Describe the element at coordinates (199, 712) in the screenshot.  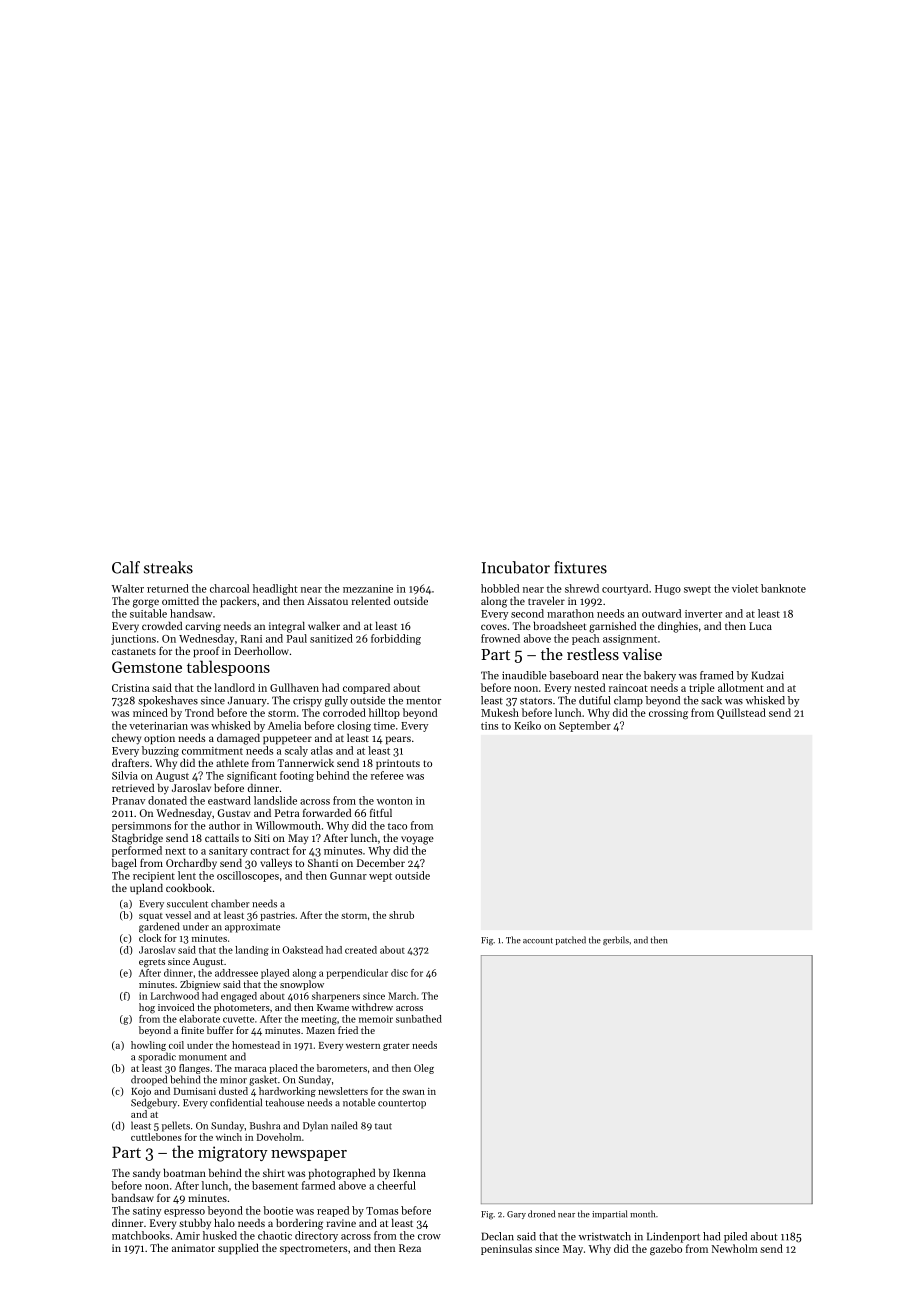
I see `Trond` at that location.
